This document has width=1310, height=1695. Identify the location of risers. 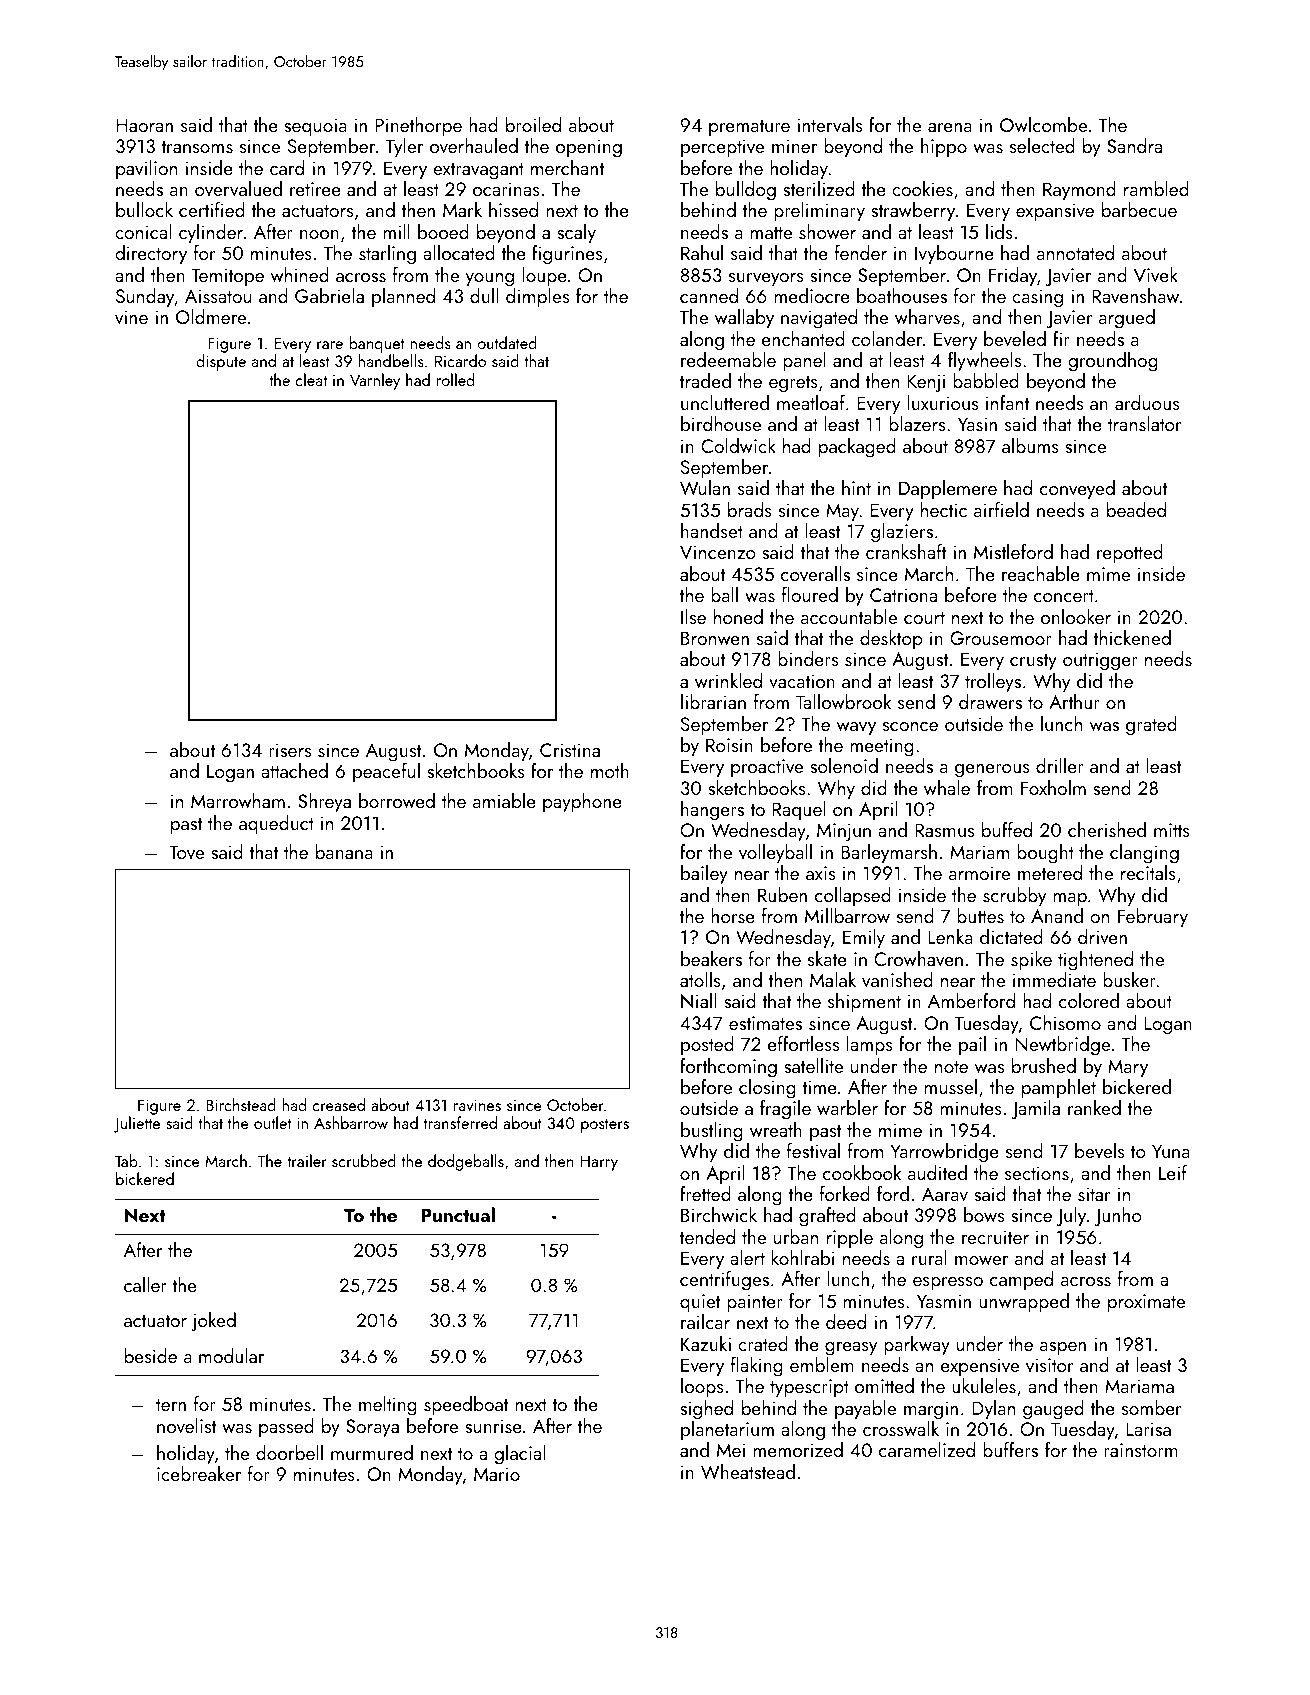
(290, 750).
